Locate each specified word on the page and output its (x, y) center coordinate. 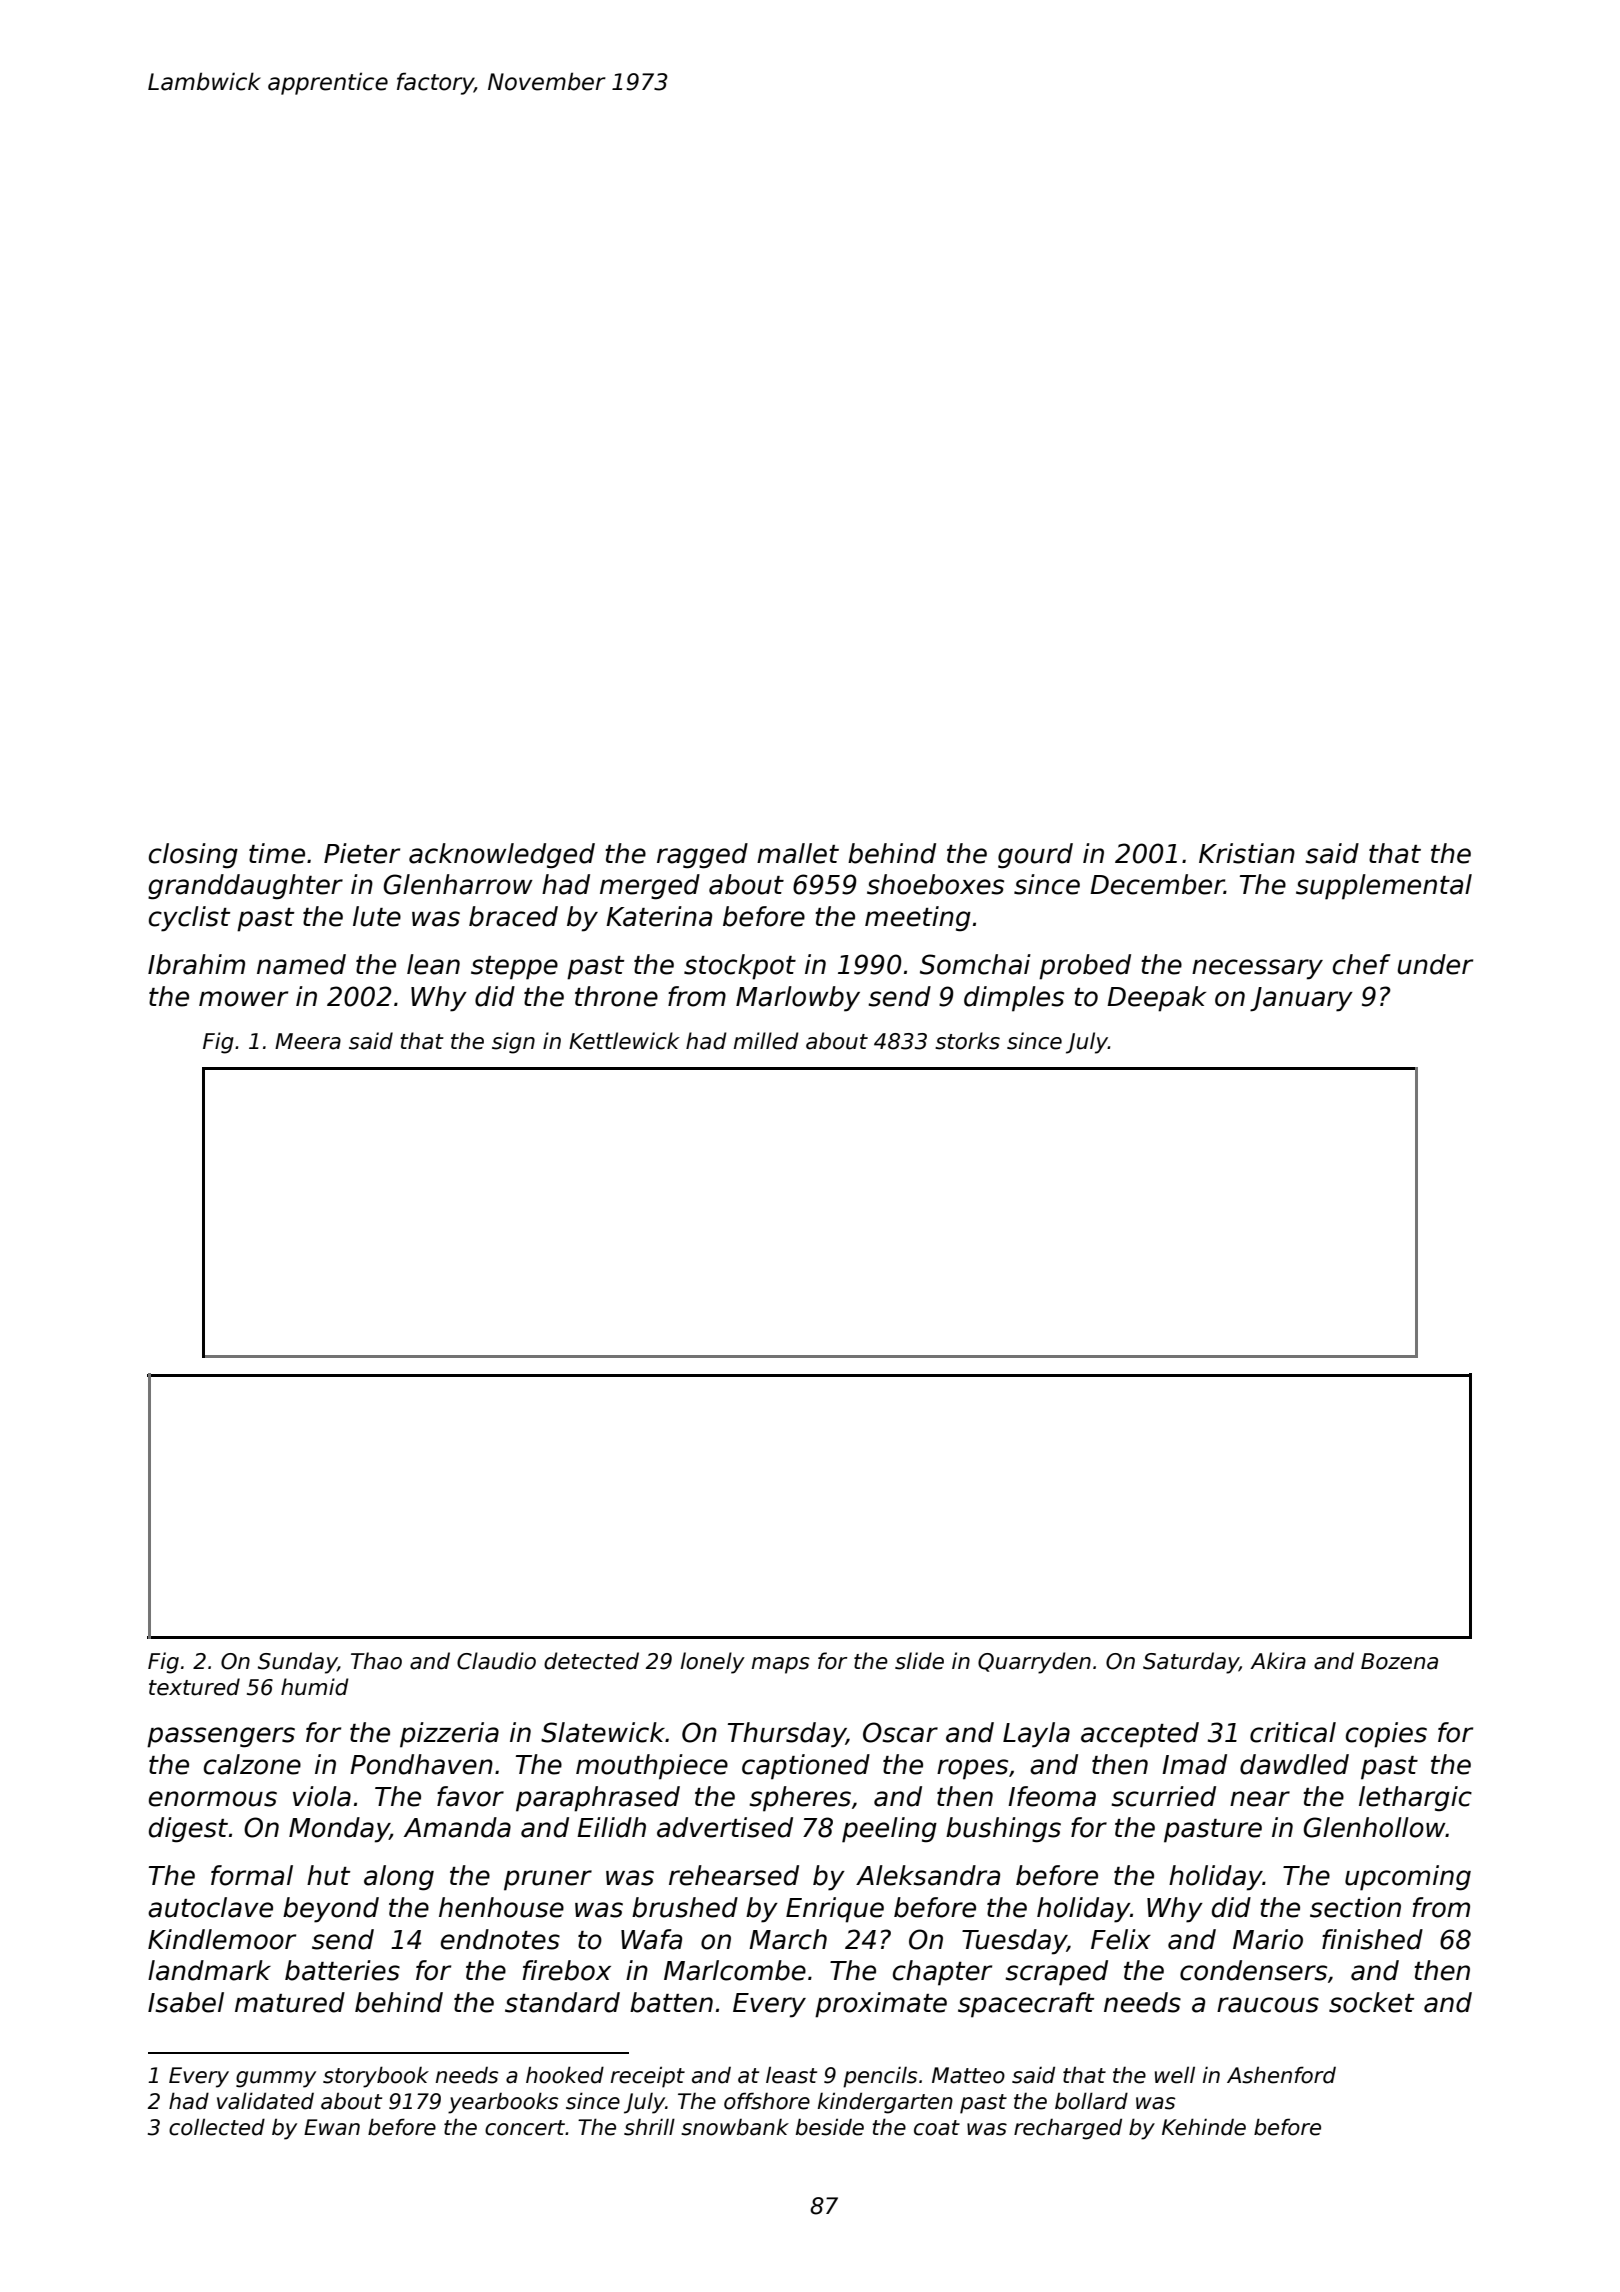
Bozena (1399, 1661)
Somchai (975, 964)
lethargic (1415, 1799)
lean (433, 964)
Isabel (186, 2002)
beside (830, 2127)
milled (766, 1041)
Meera (308, 1041)
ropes (972, 1769)
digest (188, 1830)
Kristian (1247, 853)
